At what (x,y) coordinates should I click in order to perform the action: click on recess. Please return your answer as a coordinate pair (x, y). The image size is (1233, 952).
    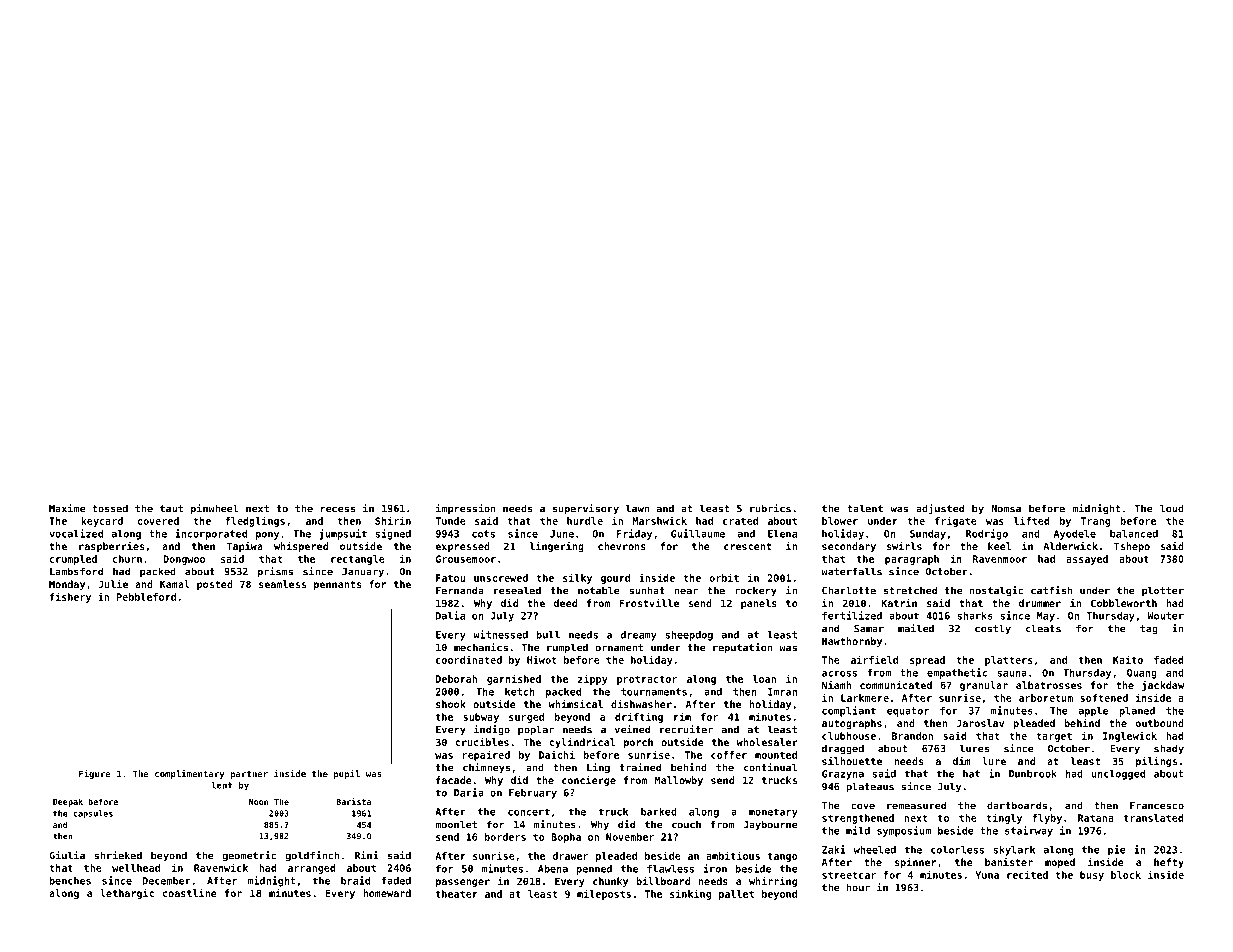
    Looking at the image, I should click on (338, 509).
